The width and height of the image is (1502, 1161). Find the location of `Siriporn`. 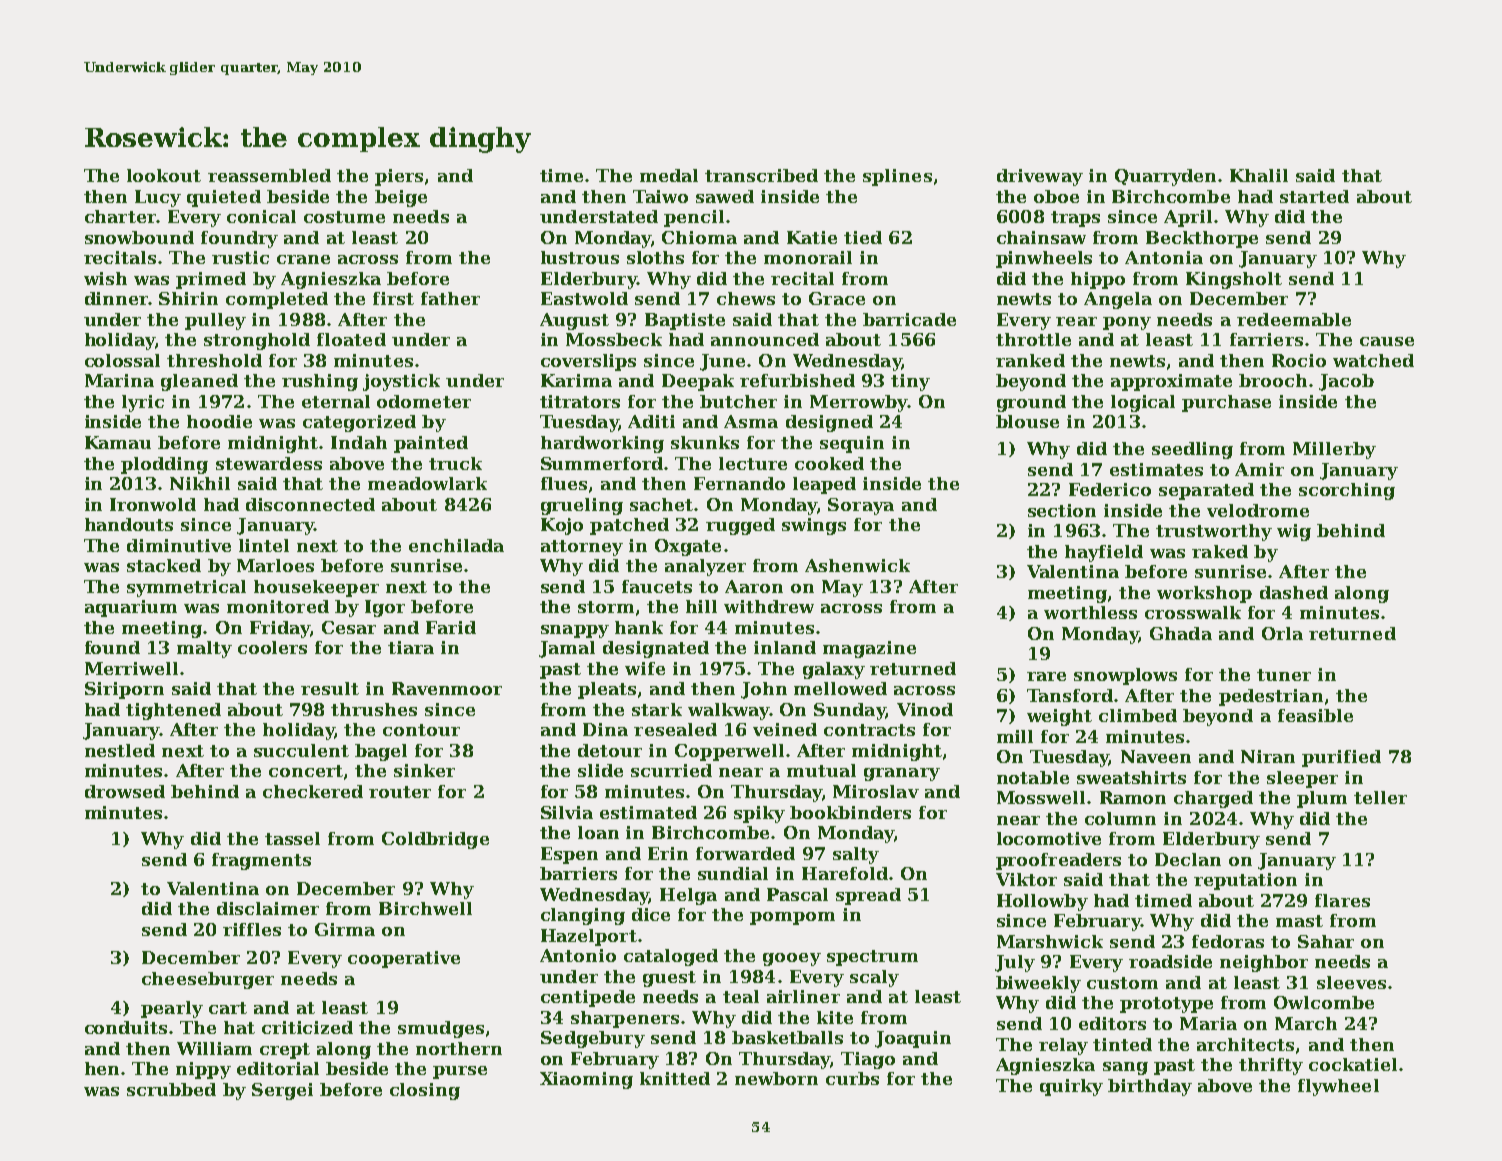

Siriporn is located at coordinates (124, 690).
